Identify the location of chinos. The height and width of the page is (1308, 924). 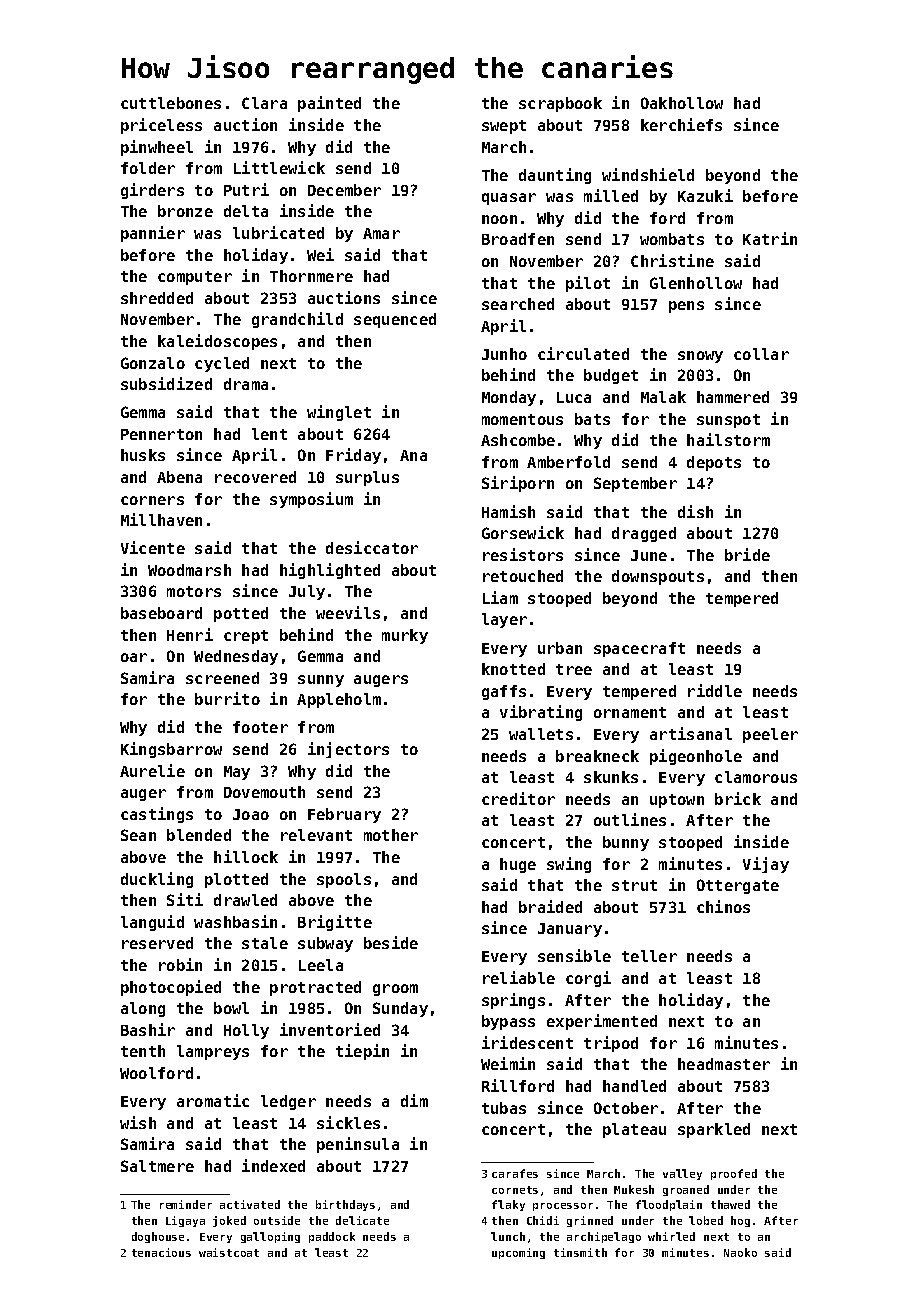
(723, 906).
